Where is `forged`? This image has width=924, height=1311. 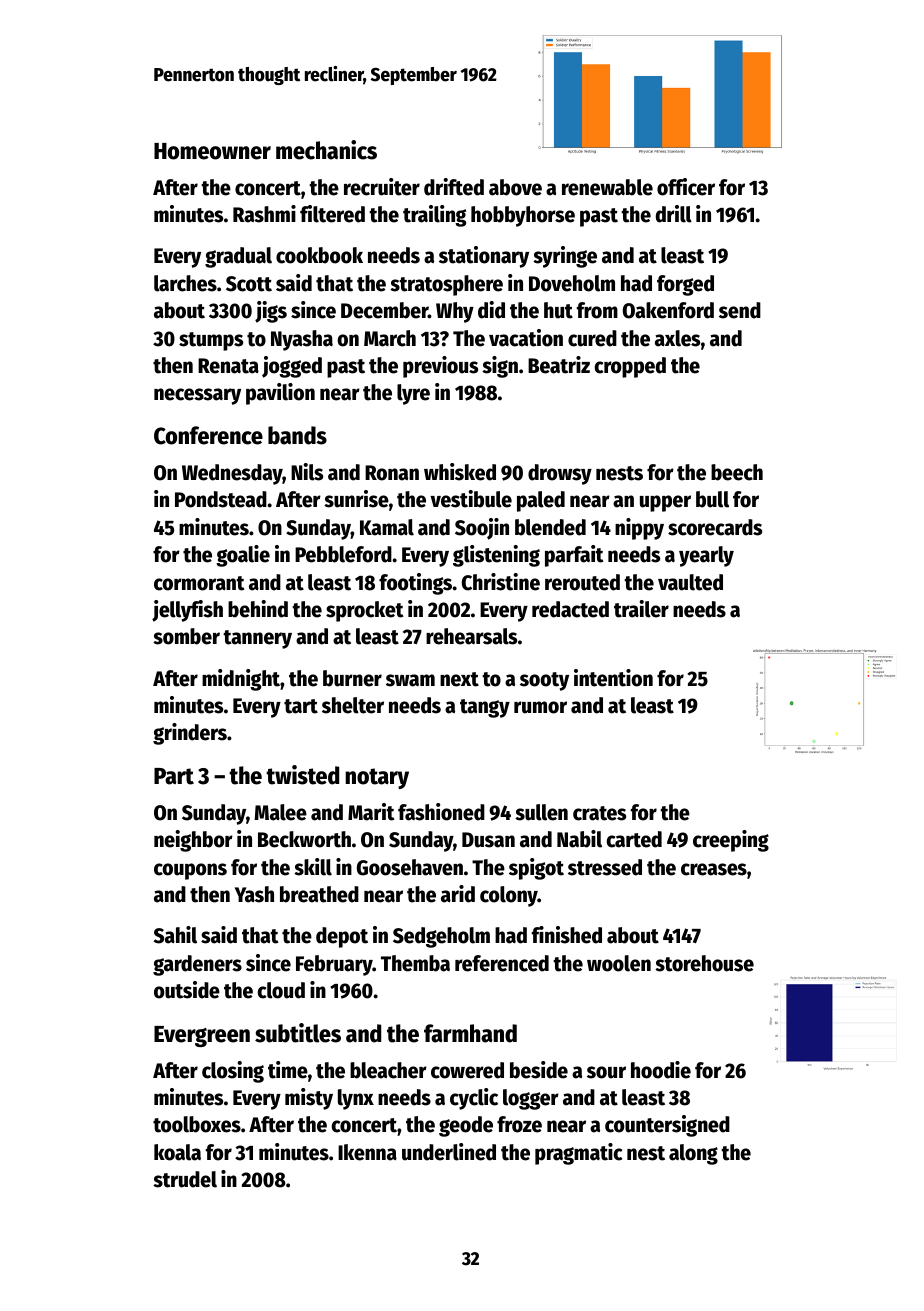
forged is located at coordinates (685, 285).
